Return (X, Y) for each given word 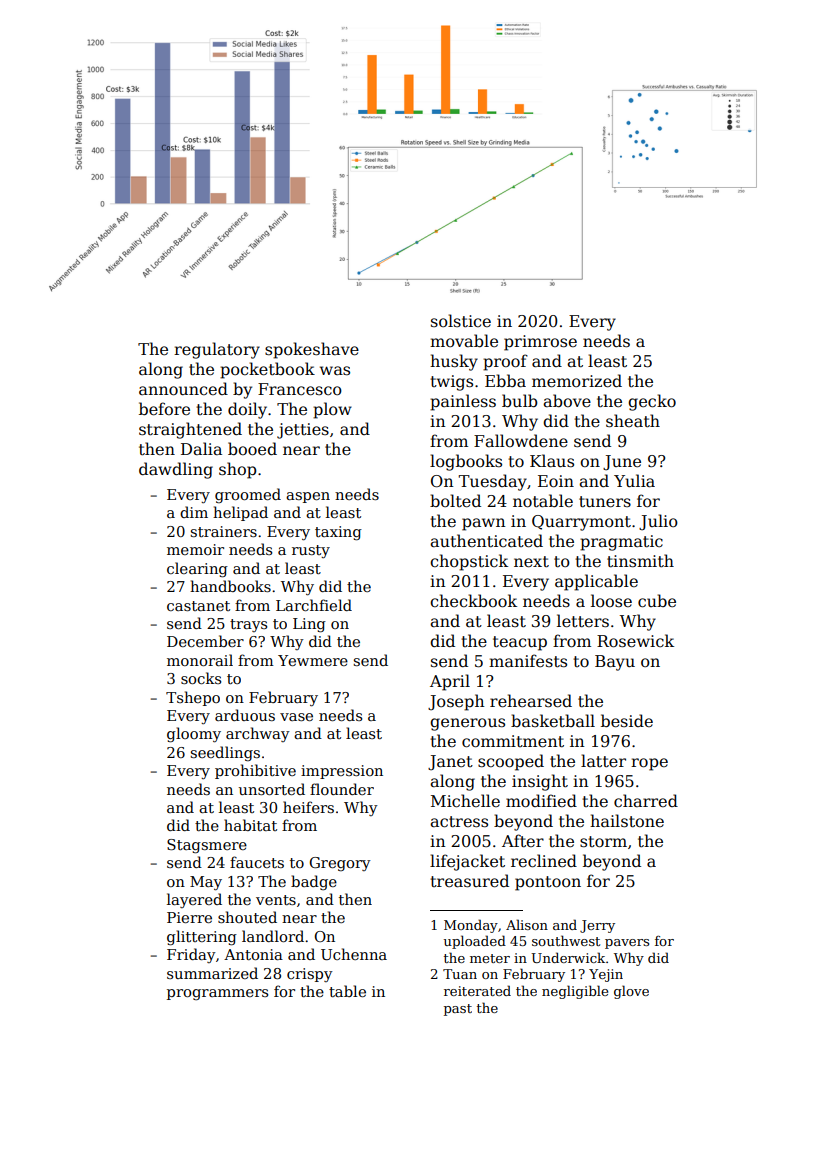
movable (464, 340)
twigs (451, 383)
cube (657, 601)
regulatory (217, 350)
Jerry (597, 926)
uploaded (475, 942)
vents (276, 900)
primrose (540, 343)
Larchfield (314, 605)
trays (248, 625)
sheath (633, 421)
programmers (217, 995)
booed (252, 449)
